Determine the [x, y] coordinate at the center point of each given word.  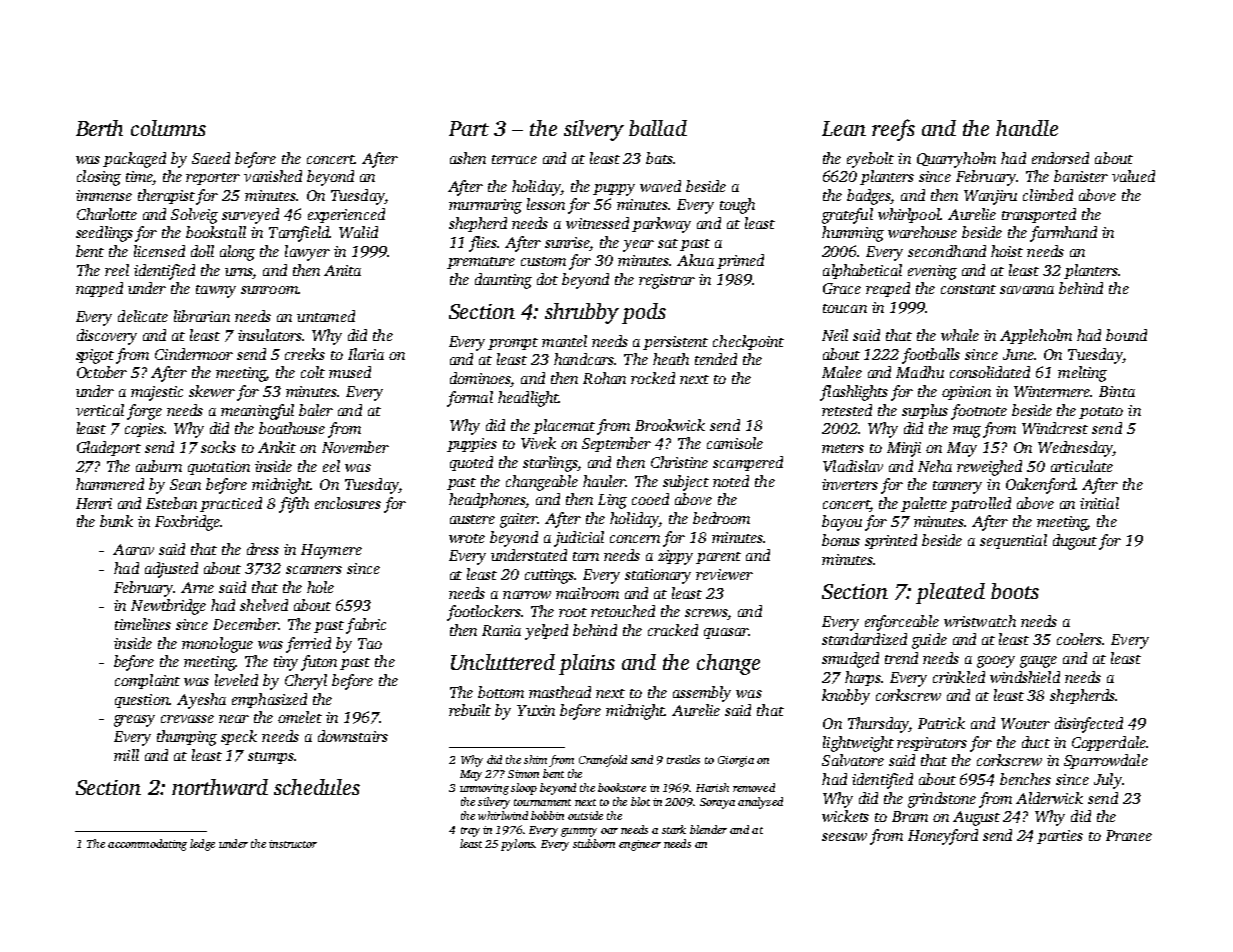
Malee [842, 372]
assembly [702, 694]
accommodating [147, 845]
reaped [888, 289]
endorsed [1060, 158]
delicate [143, 316]
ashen [468, 158]
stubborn [594, 843]
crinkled [959, 677]
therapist [166, 196]
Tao [370, 643]
